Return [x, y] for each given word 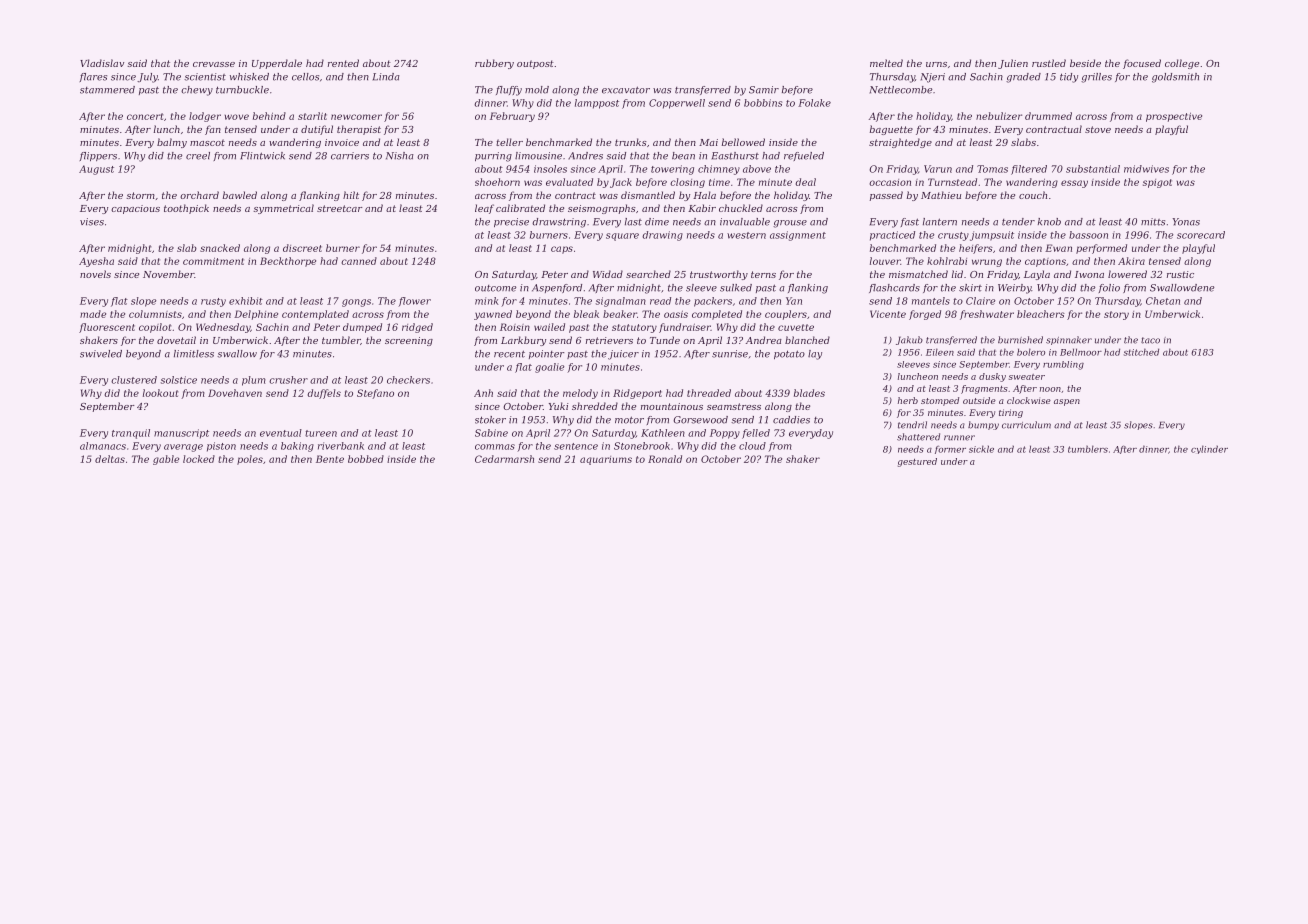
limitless [194, 354]
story [1116, 315]
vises [92, 222]
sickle [981, 449]
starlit [312, 116]
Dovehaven [235, 393]
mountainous [672, 406]
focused [1142, 64]
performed [1101, 249]
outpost [535, 64]
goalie [549, 368]
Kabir [702, 208]
